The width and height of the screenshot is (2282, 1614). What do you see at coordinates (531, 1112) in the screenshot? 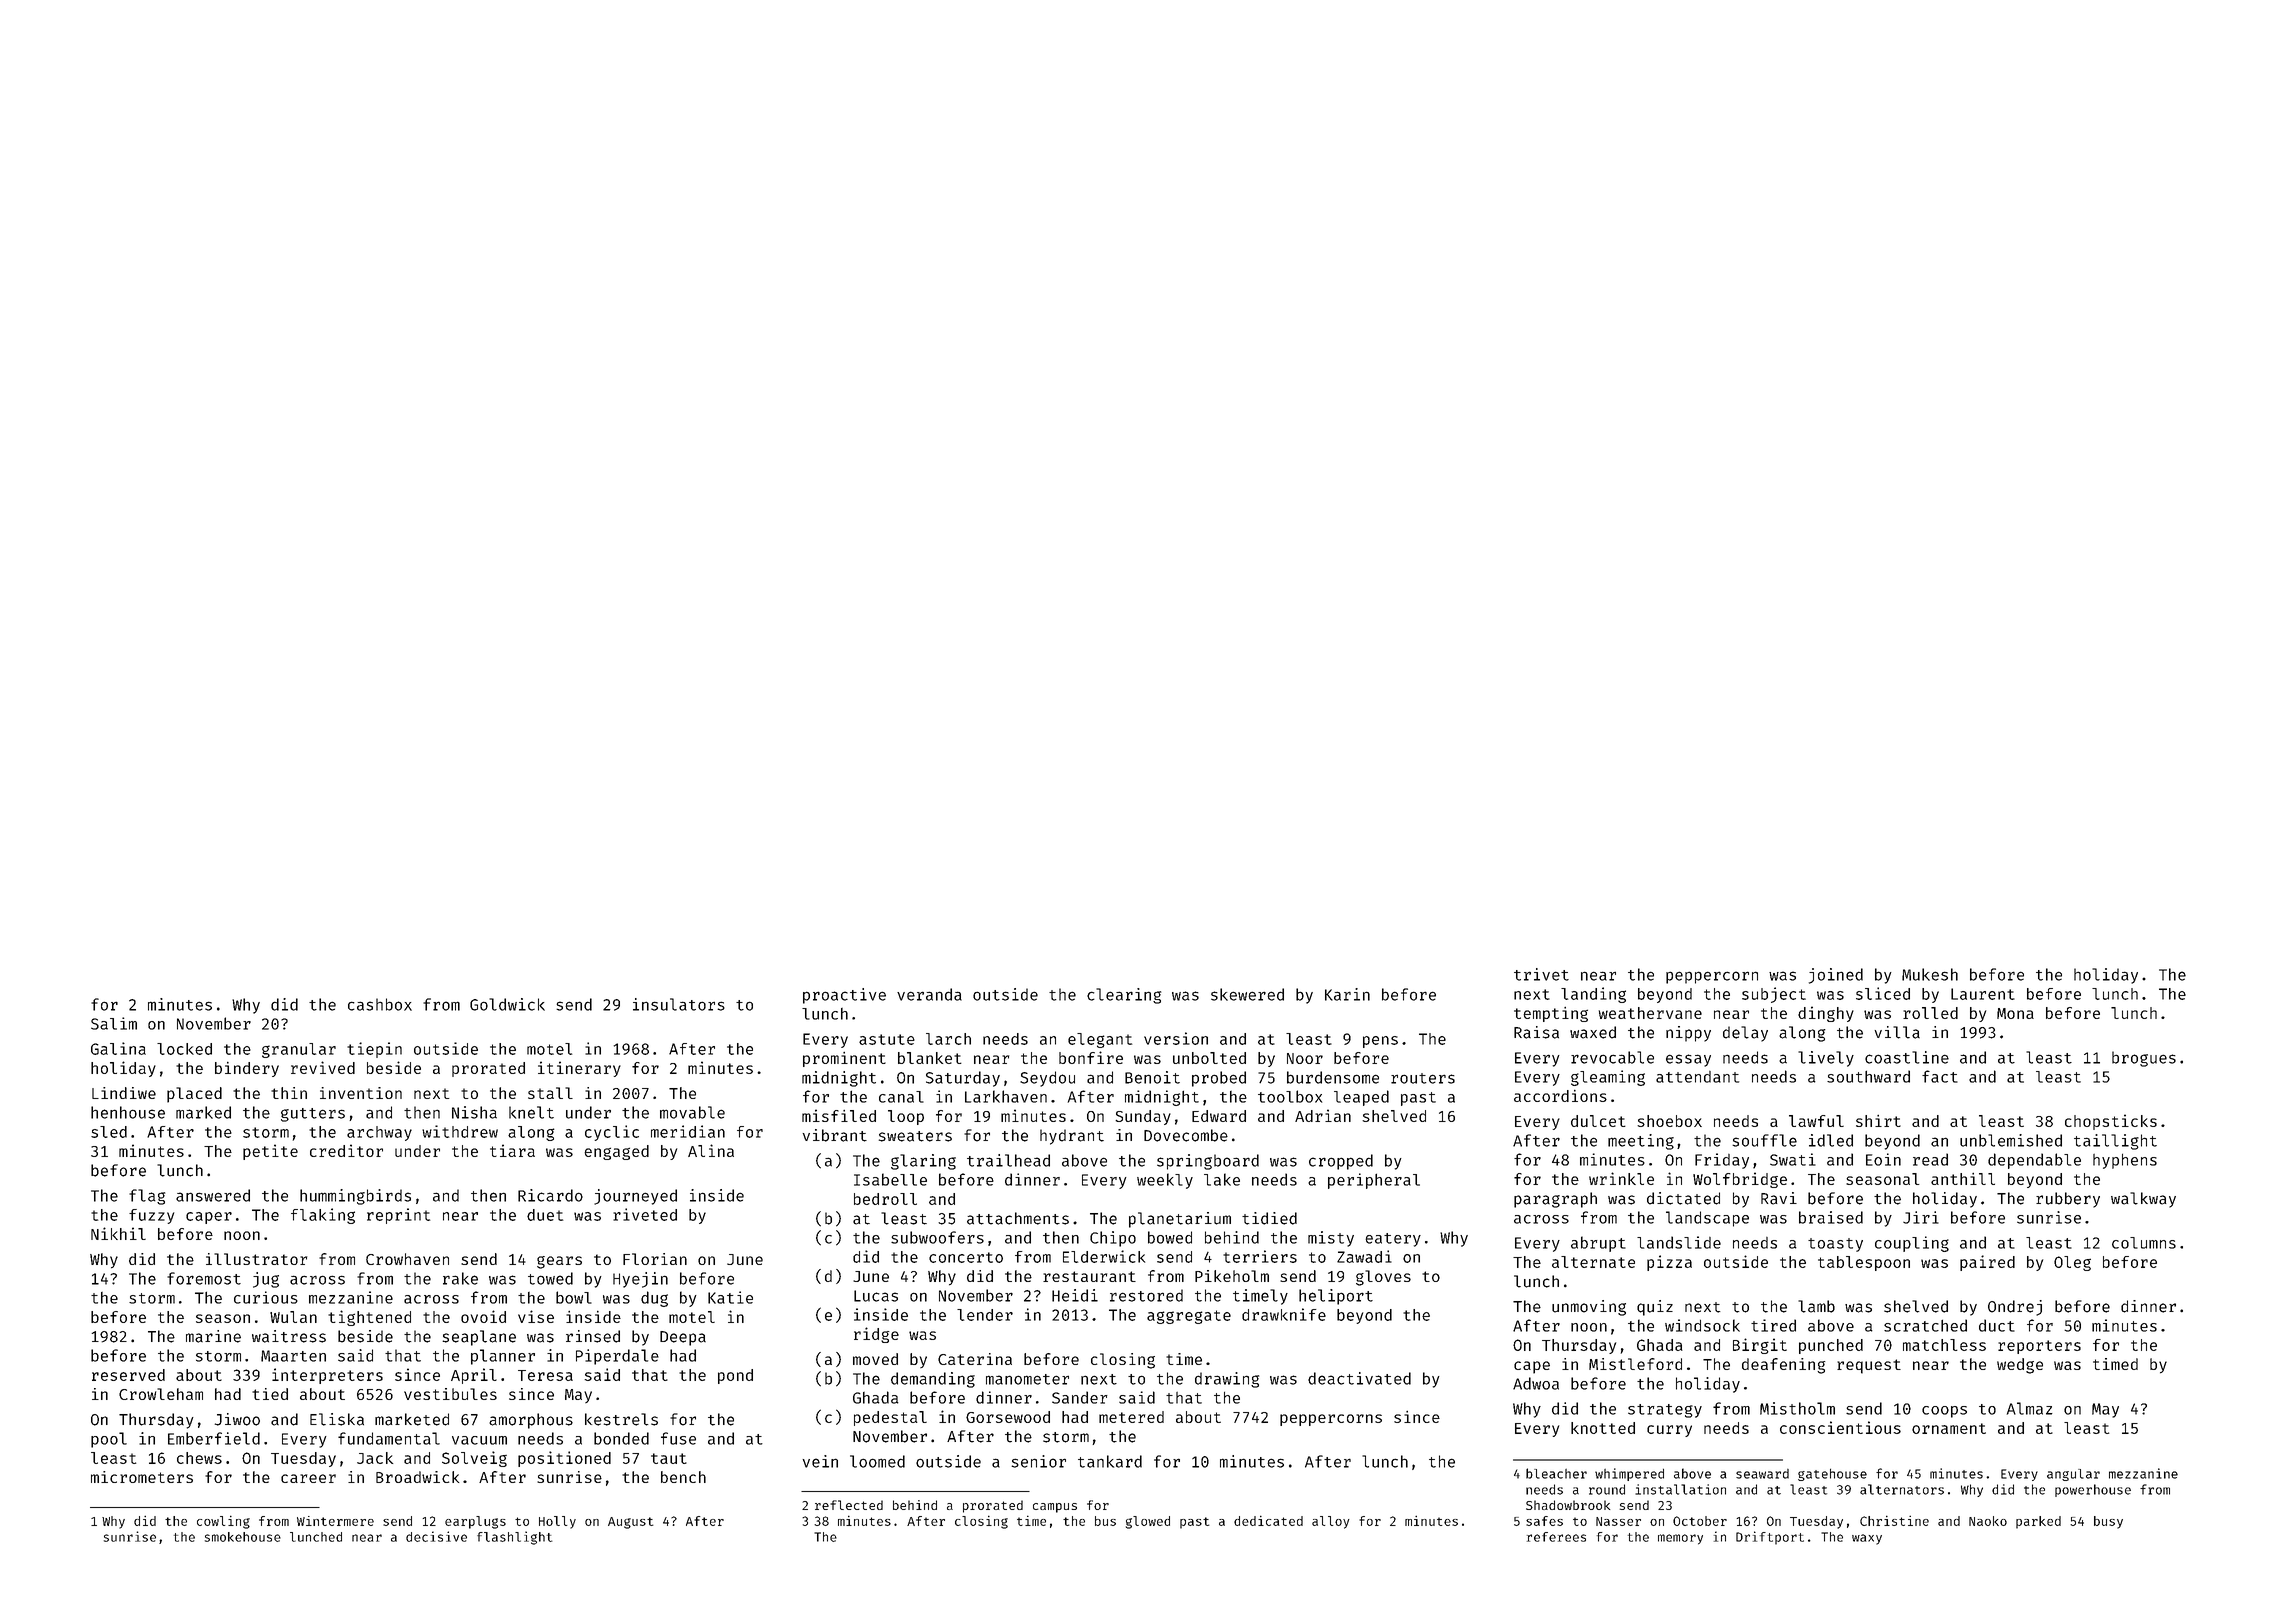
I see `knelt` at bounding box center [531, 1112].
